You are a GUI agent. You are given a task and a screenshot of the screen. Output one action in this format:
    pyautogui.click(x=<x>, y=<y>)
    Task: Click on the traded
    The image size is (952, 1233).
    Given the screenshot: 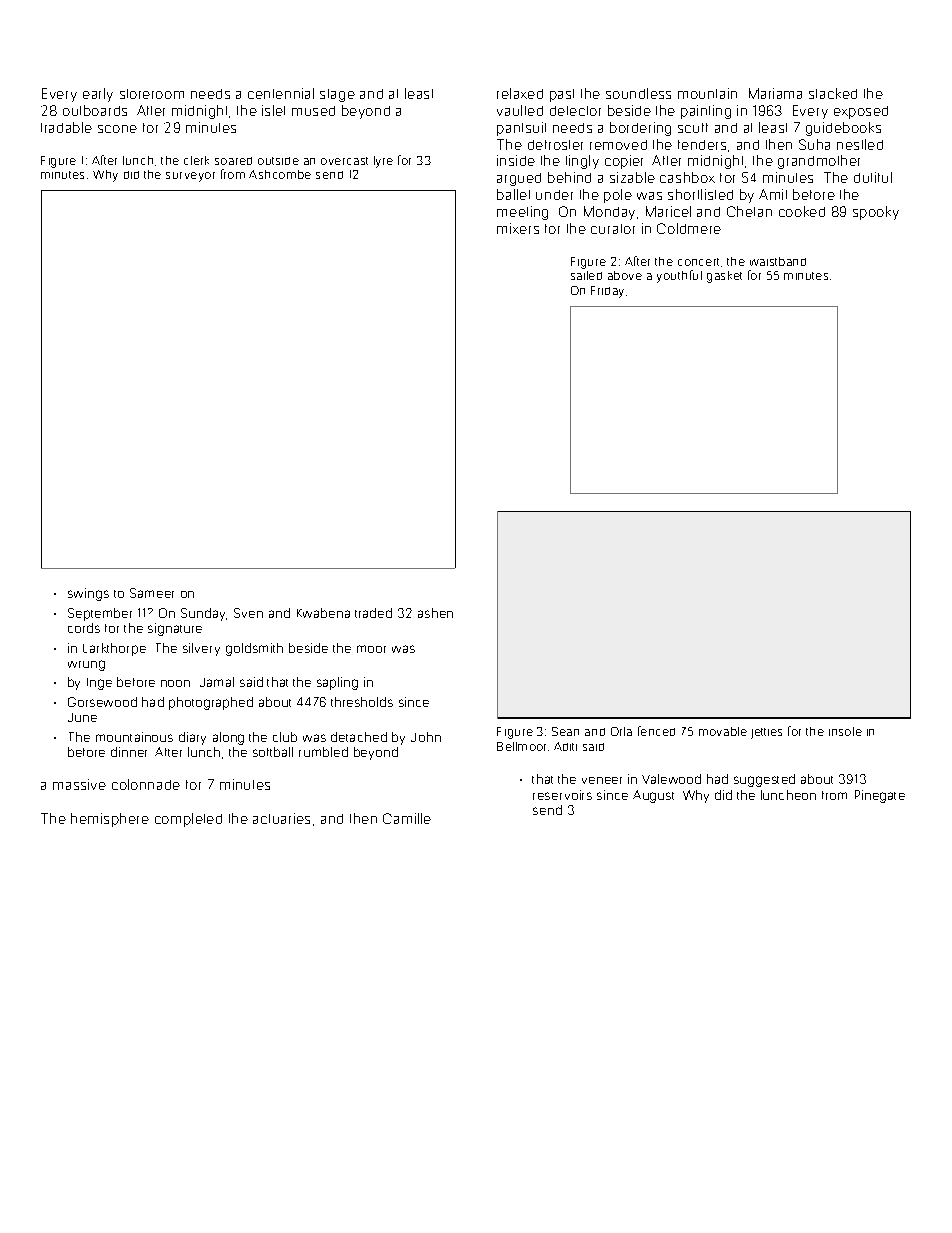 What is the action you would take?
    pyautogui.click(x=373, y=613)
